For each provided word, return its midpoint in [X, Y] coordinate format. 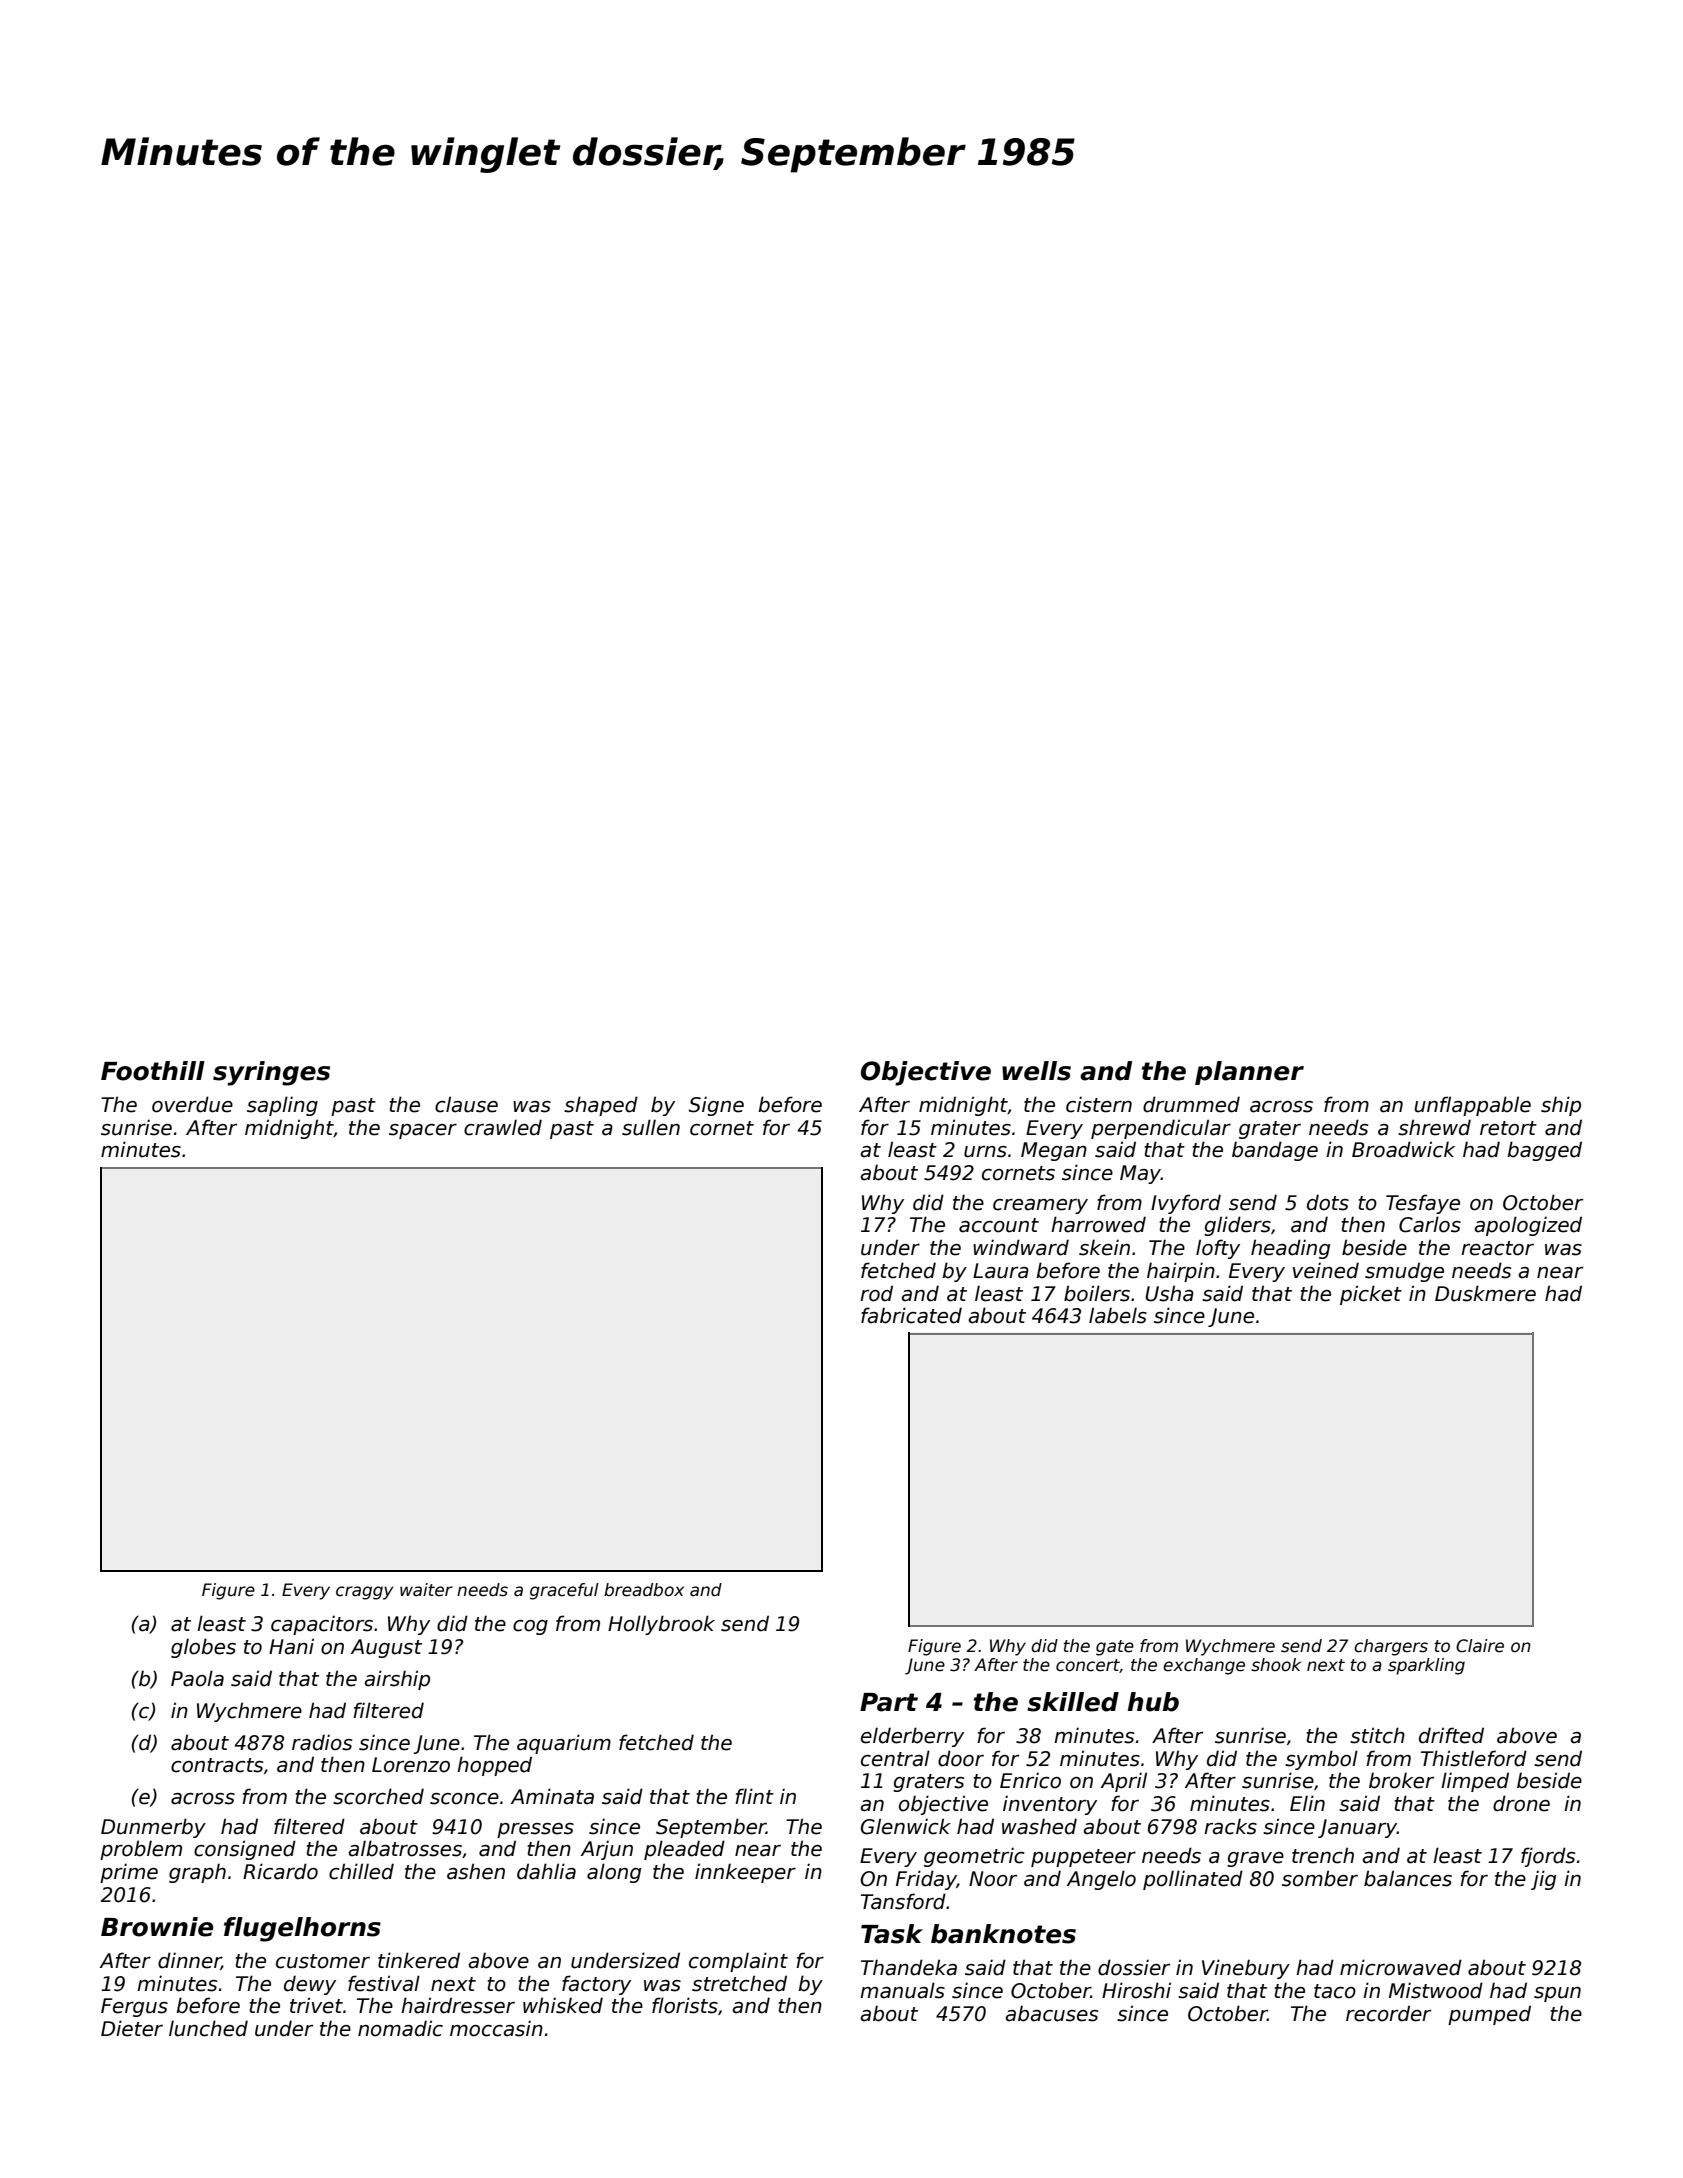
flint [754, 1796]
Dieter [132, 2028]
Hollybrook [661, 1625]
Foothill [153, 1071]
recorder [1388, 2013]
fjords [1548, 1857]
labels [1118, 1315]
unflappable [1472, 1106]
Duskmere [1485, 1293]
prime [129, 1873]
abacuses [1051, 2013]
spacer [423, 1131]
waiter [426, 1590]
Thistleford [1474, 1758]
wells [1036, 1071]
